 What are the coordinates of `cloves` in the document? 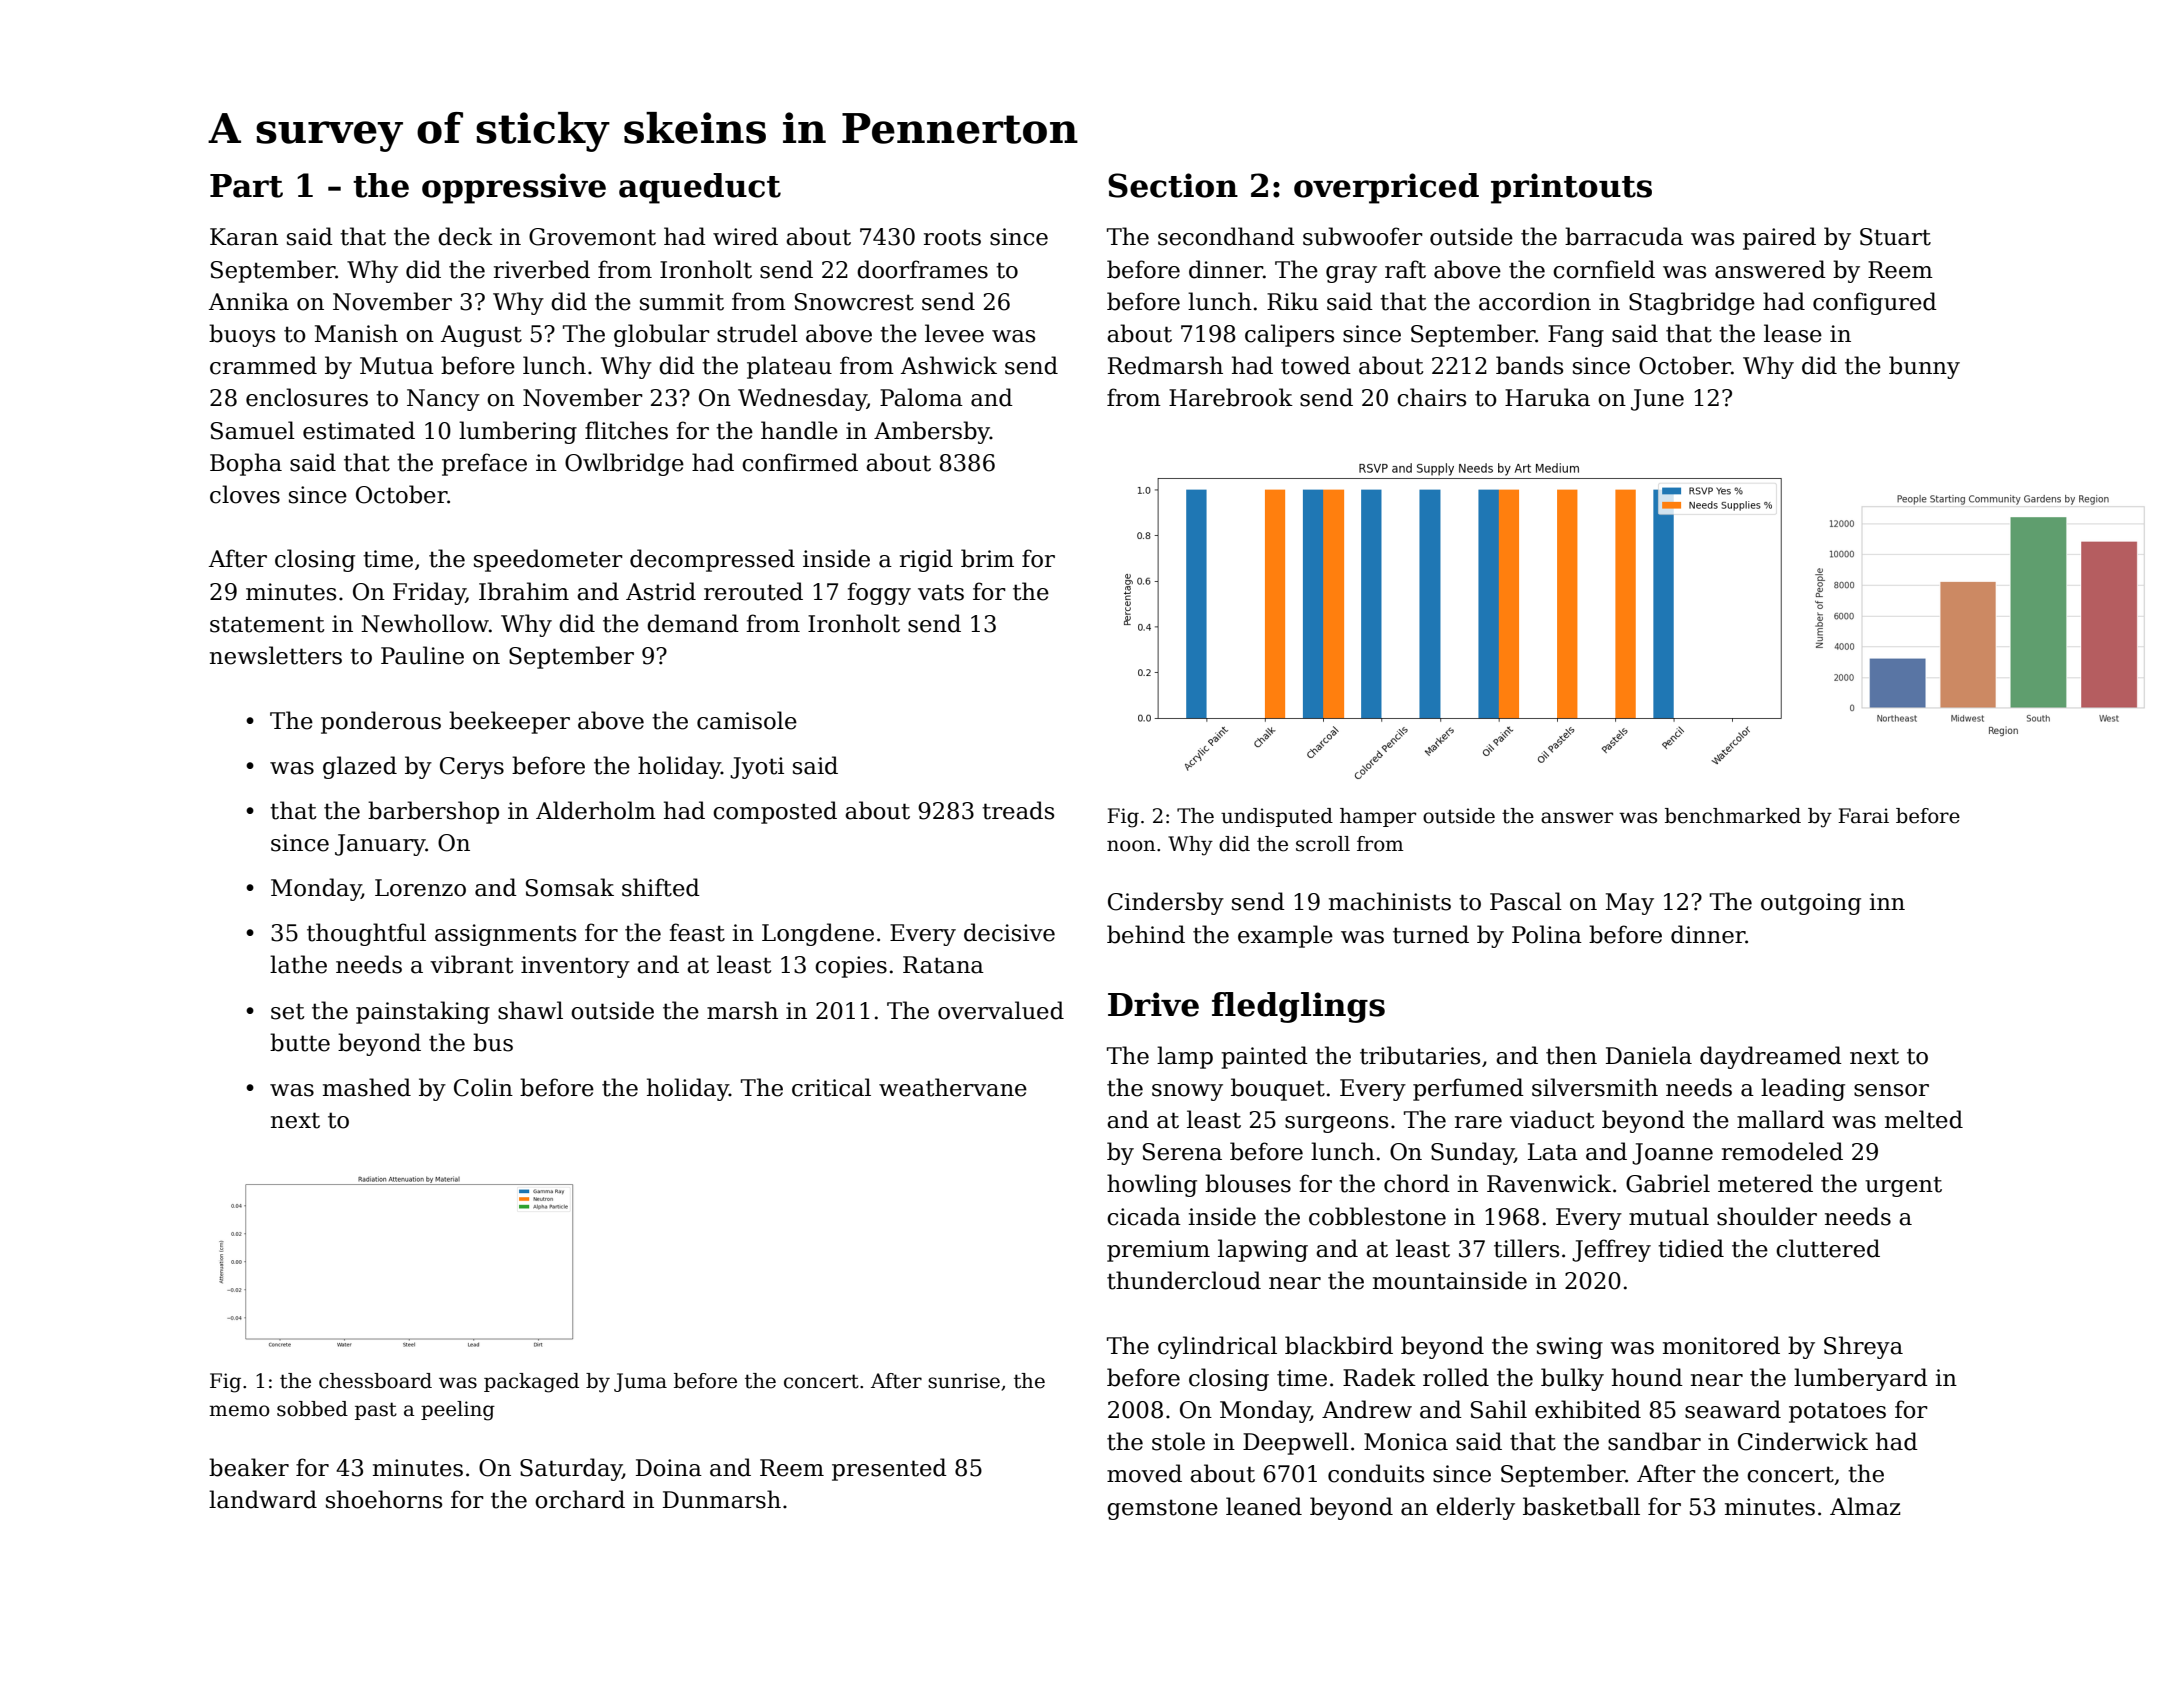 It's located at (245, 494).
